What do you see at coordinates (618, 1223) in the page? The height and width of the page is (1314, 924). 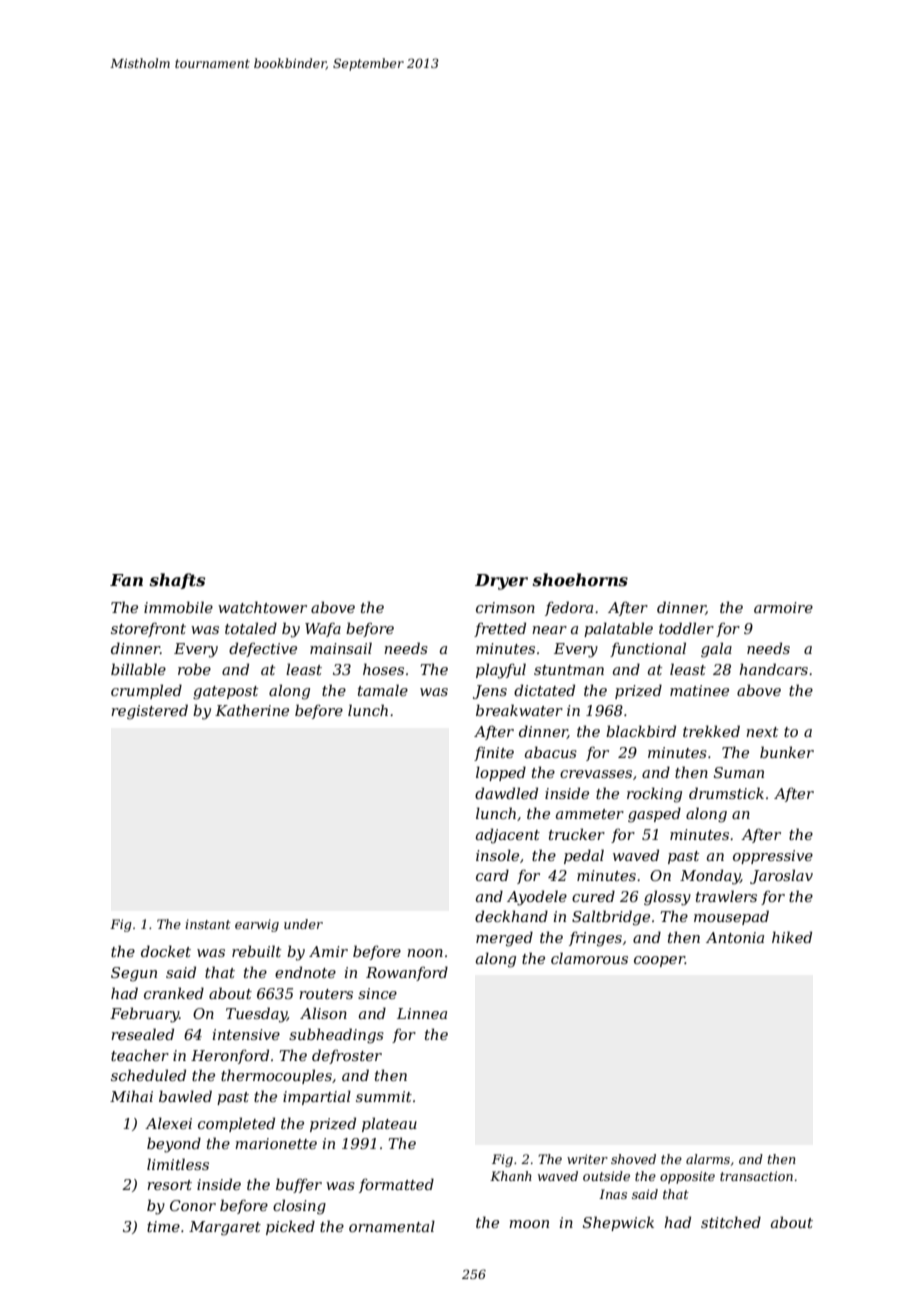 I see `Shepwick` at bounding box center [618, 1223].
